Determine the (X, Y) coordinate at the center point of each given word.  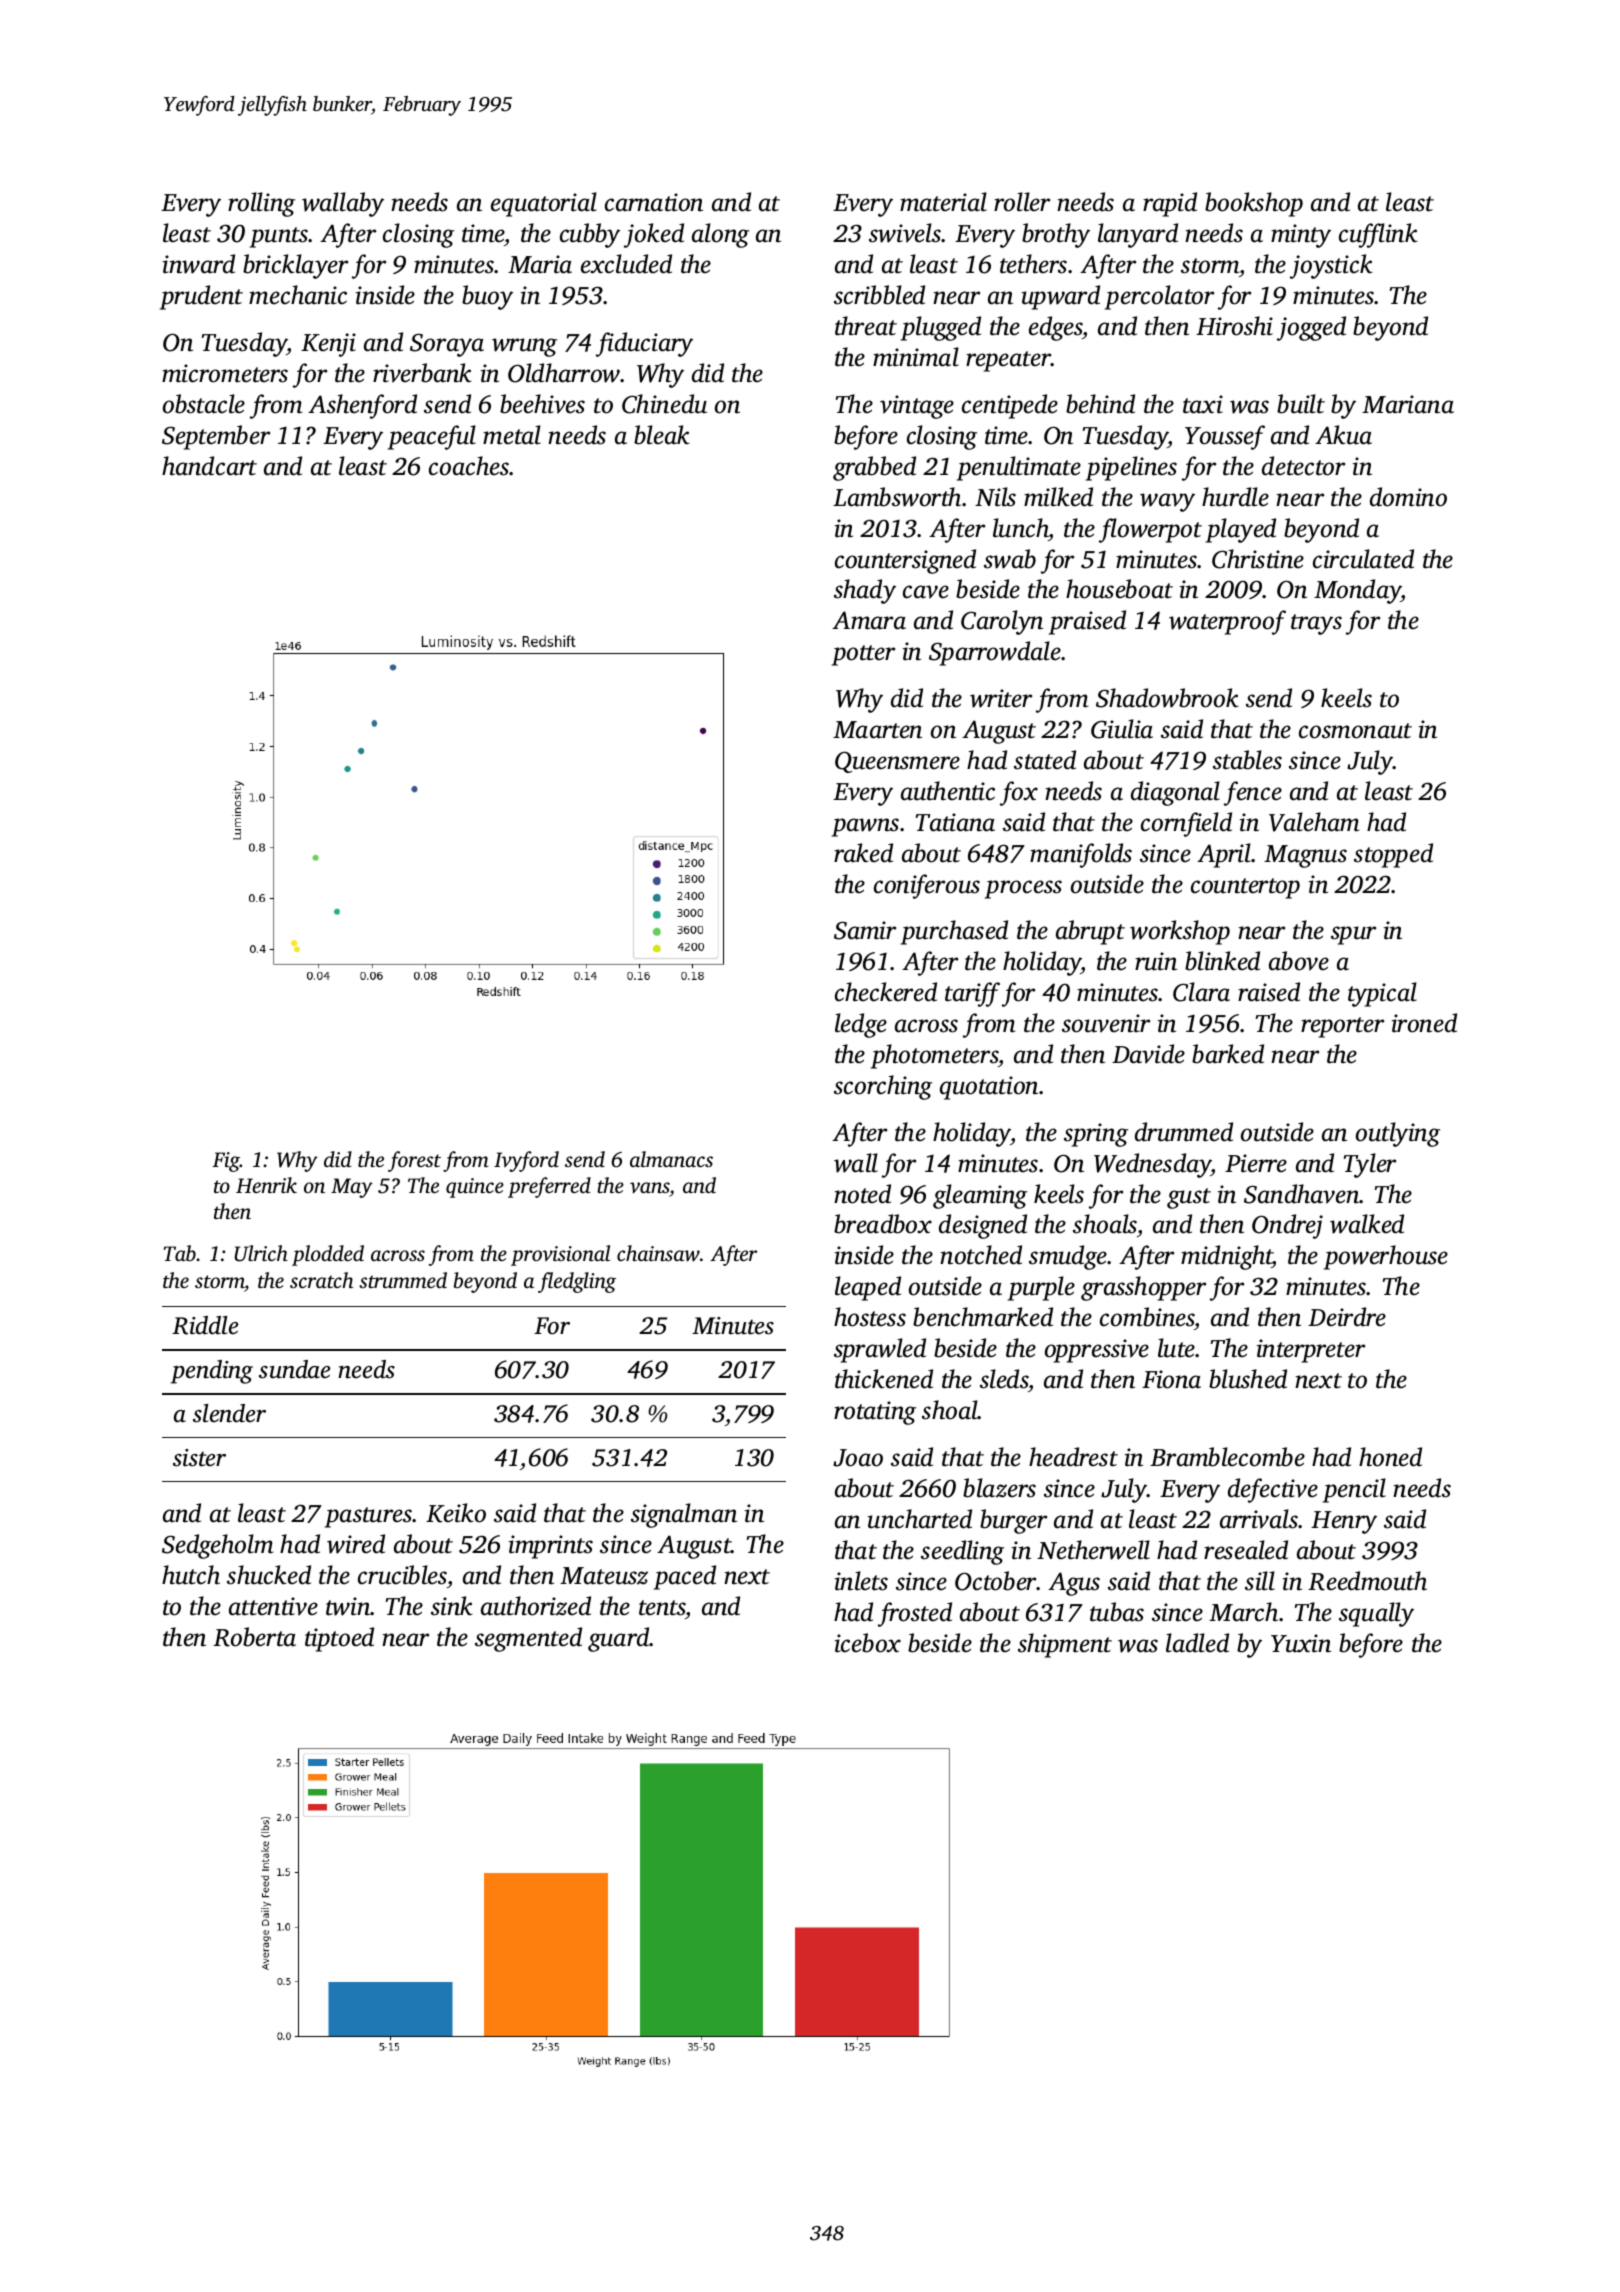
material (943, 202)
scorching (883, 1087)
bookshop (1254, 204)
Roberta (254, 1637)
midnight (1227, 1257)
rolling (261, 204)
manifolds (1081, 855)
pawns (865, 827)
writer (1001, 698)
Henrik (266, 1185)
